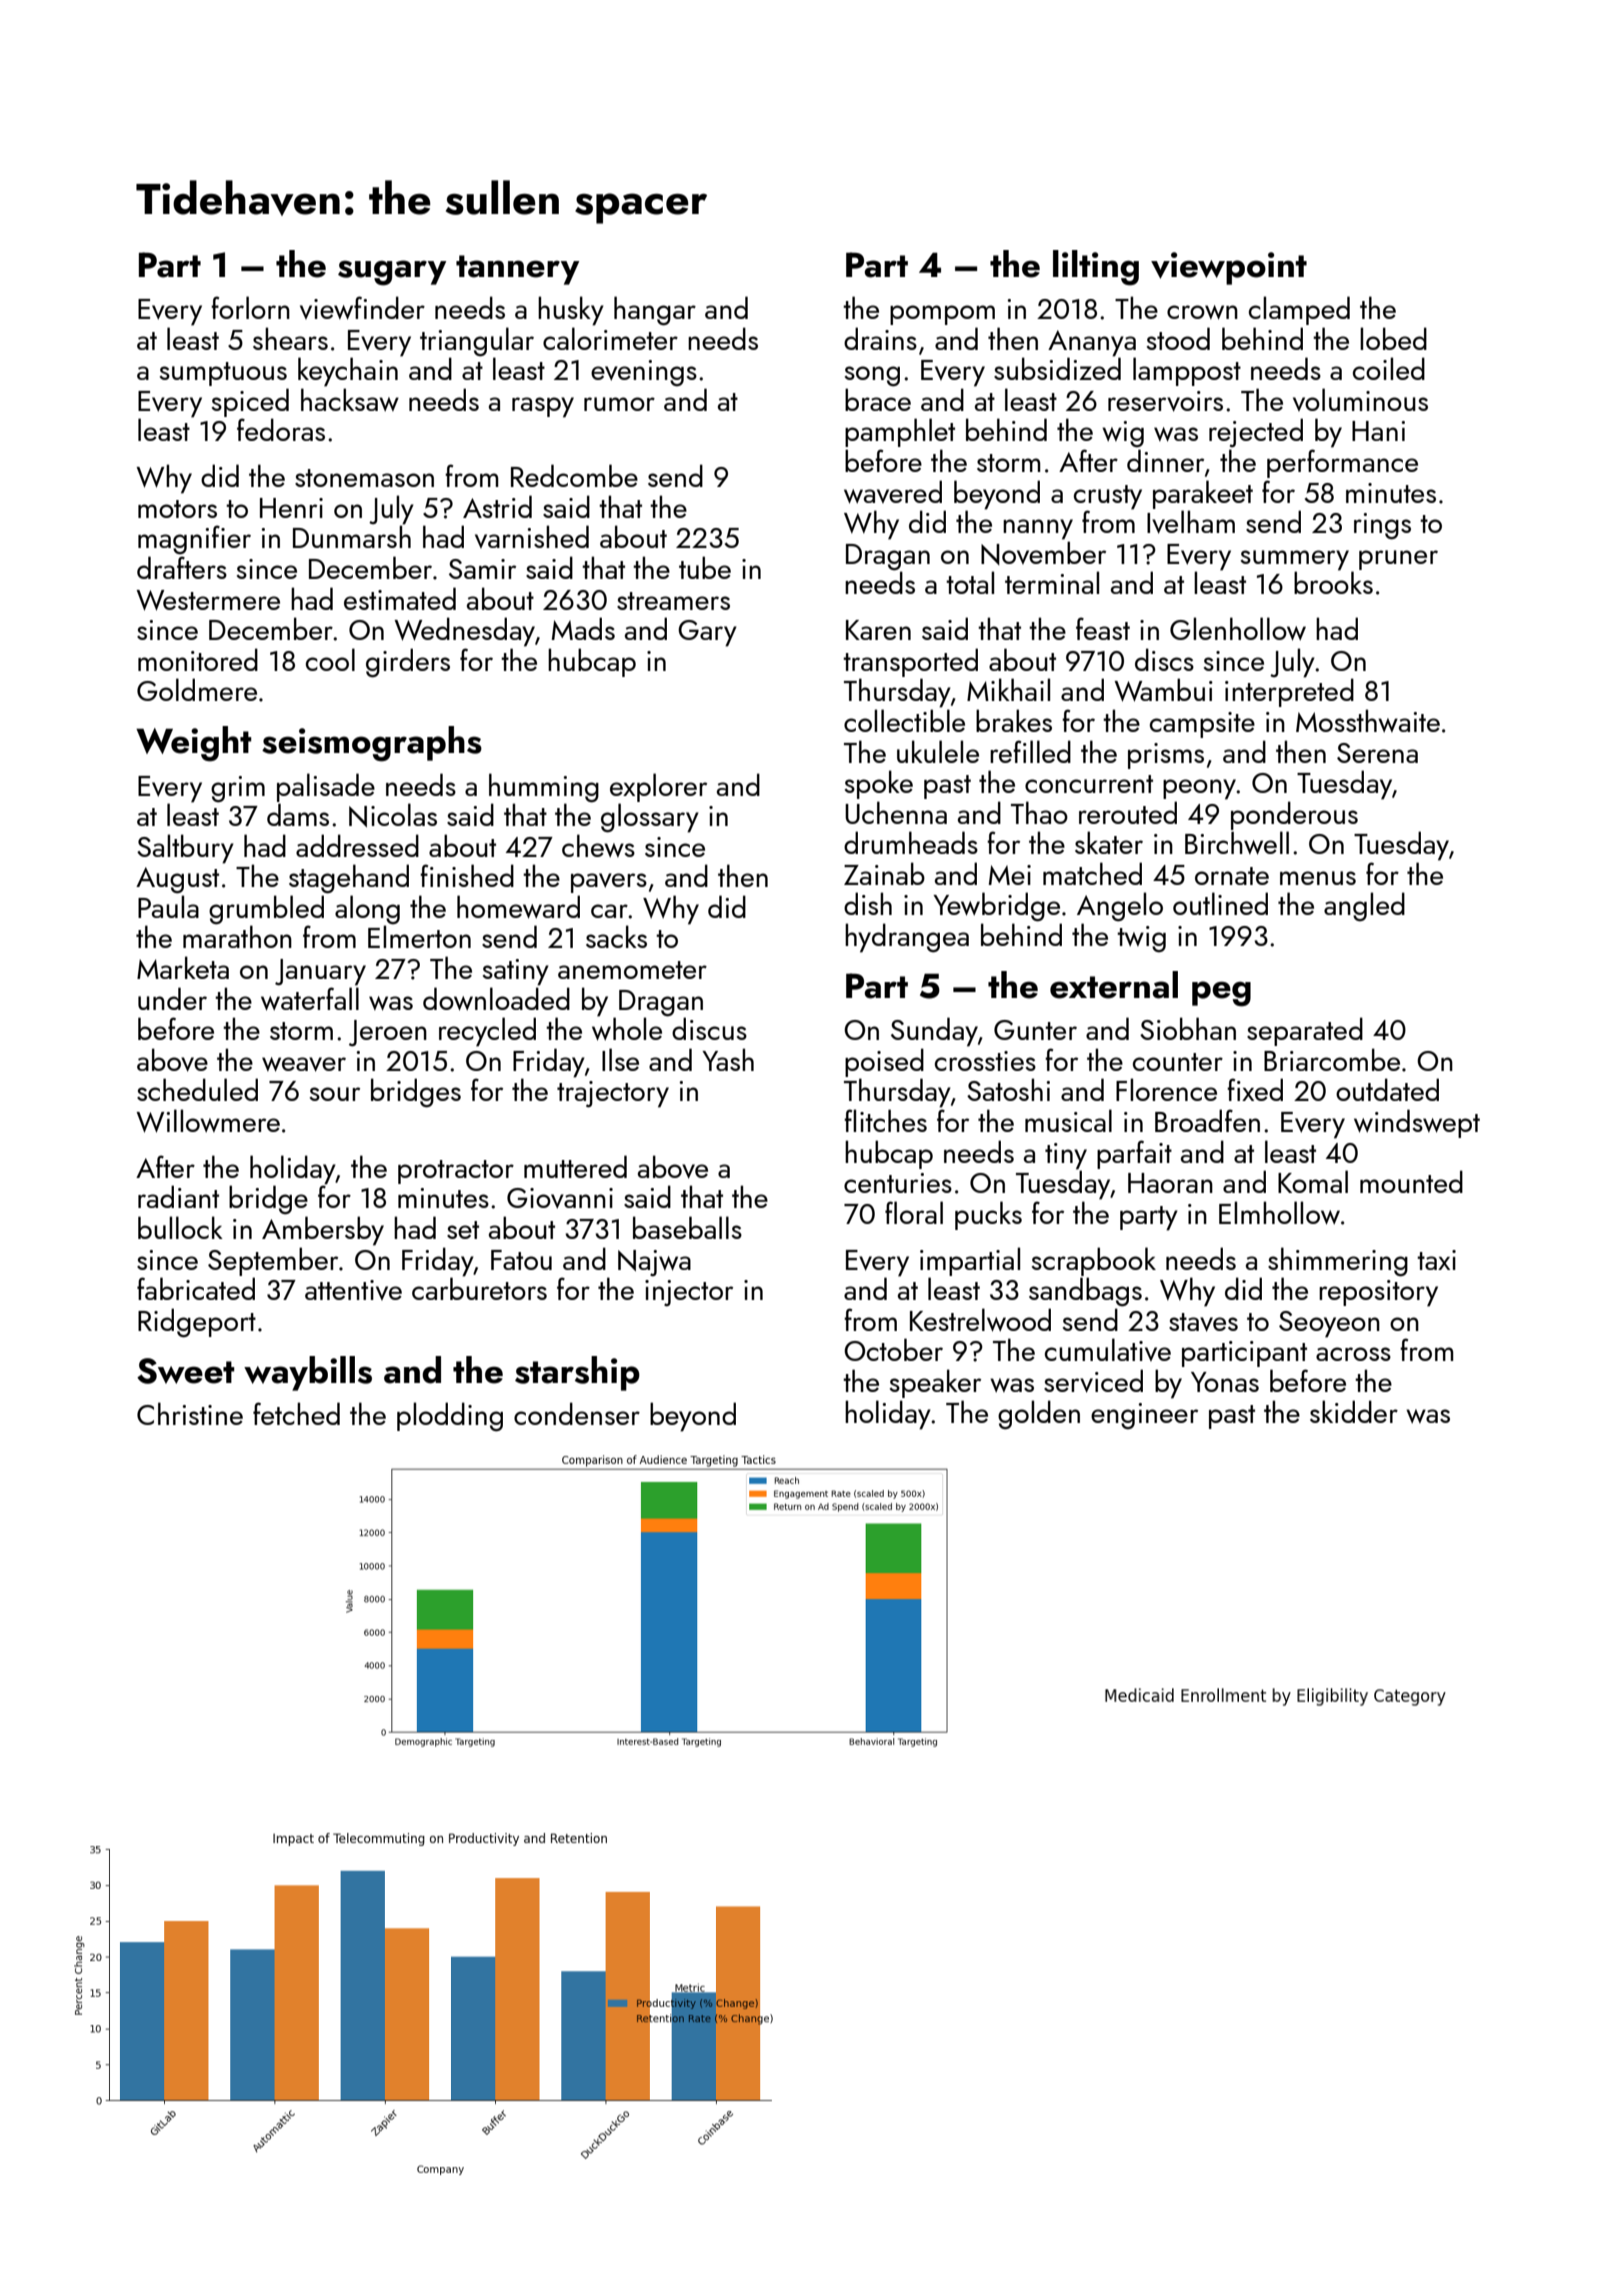 The image size is (1620, 2292). What do you see at coordinates (250, 307) in the document?
I see `forlorn` at bounding box center [250, 307].
